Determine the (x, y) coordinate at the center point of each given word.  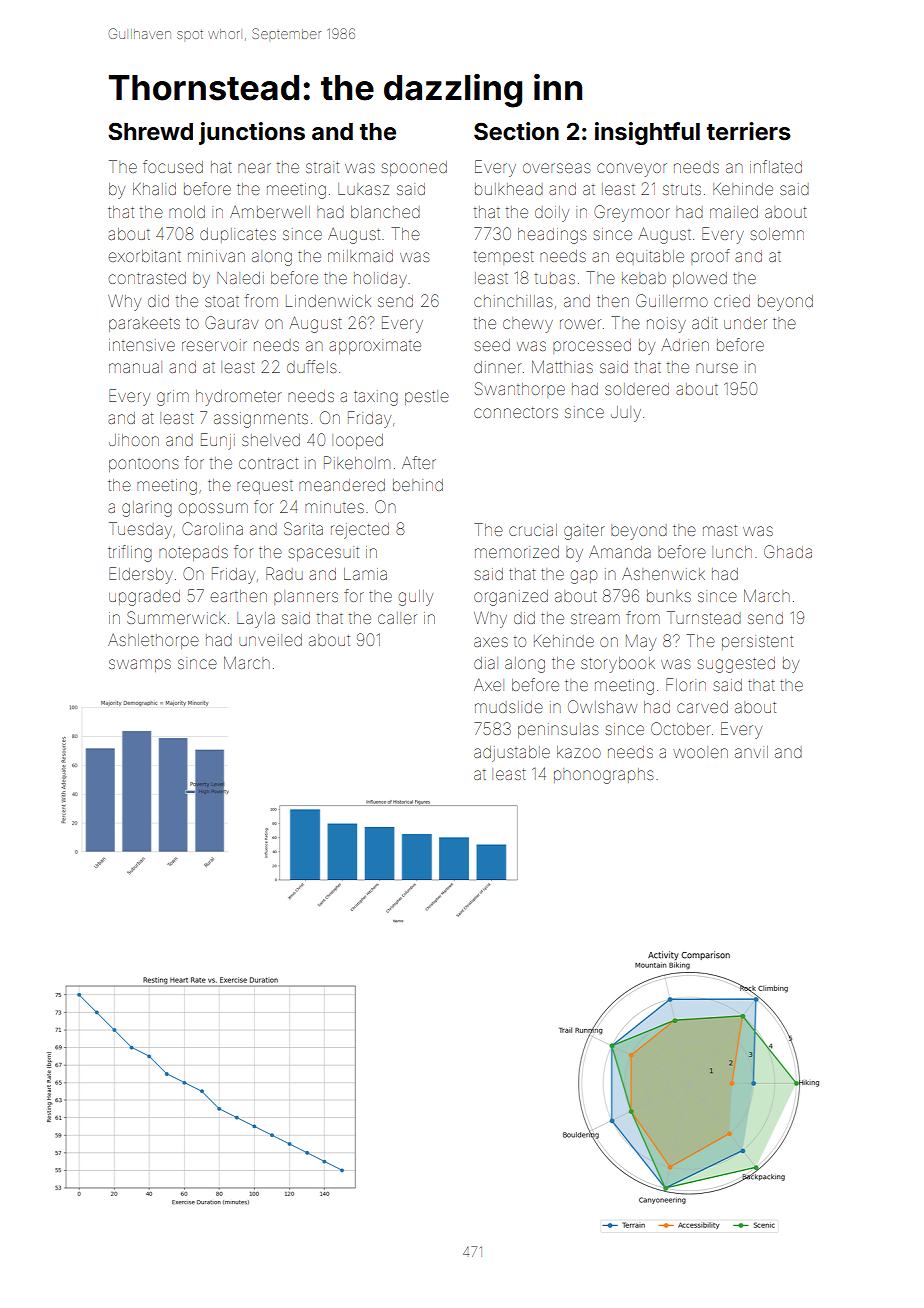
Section (516, 131)
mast (720, 530)
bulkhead (509, 189)
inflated (776, 166)
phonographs (603, 776)
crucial (533, 530)
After (419, 462)
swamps (140, 665)
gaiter (584, 532)
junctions (252, 133)
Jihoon (134, 440)
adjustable (512, 754)
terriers (749, 131)
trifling (130, 553)
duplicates (238, 235)
